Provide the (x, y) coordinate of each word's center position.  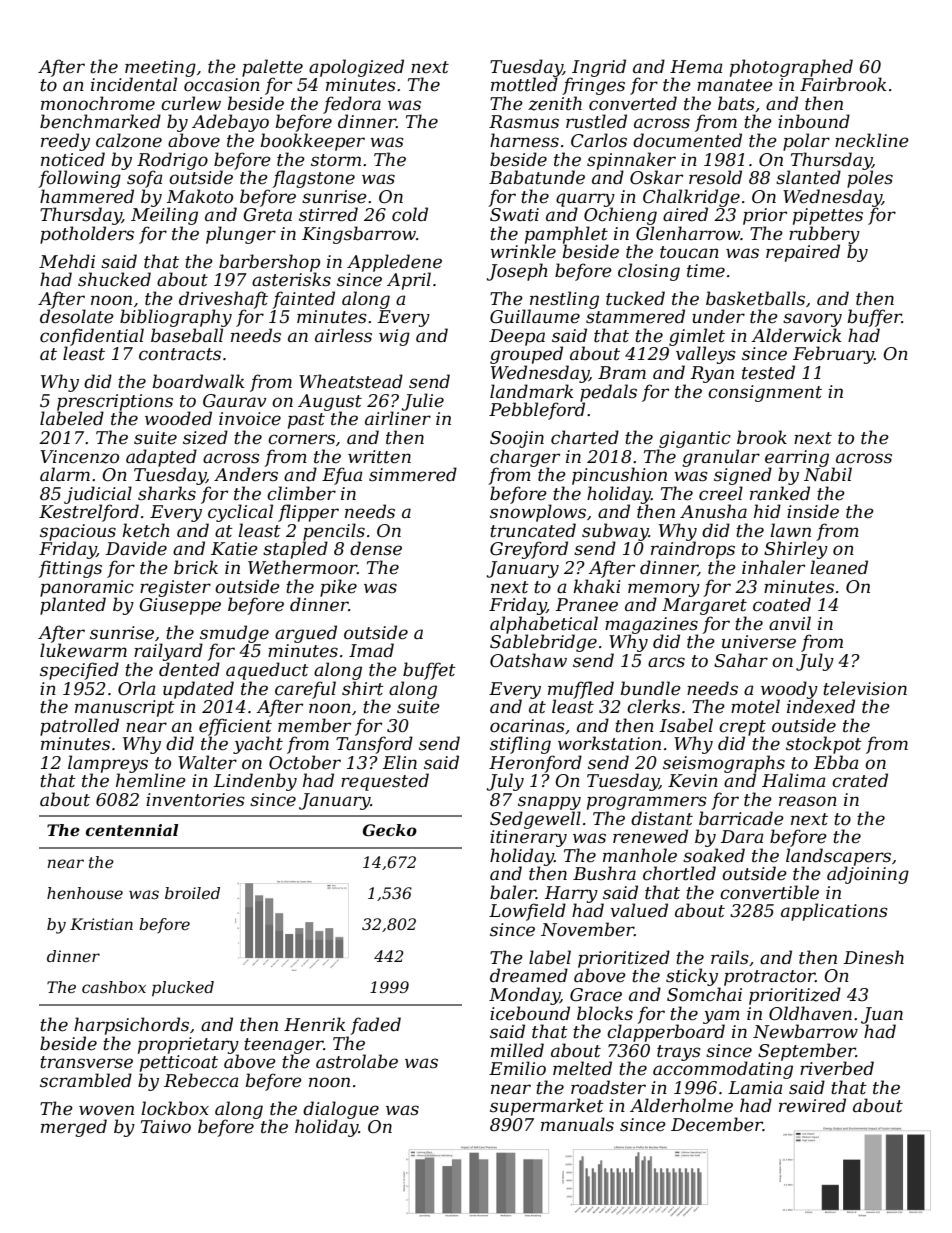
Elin (400, 762)
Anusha (713, 511)
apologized (356, 68)
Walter (207, 762)
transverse (86, 1062)
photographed (791, 68)
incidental (134, 84)
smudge (234, 634)
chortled (679, 873)
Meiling (164, 216)
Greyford (529, 550)
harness (524, 140)
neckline (872, 140)
